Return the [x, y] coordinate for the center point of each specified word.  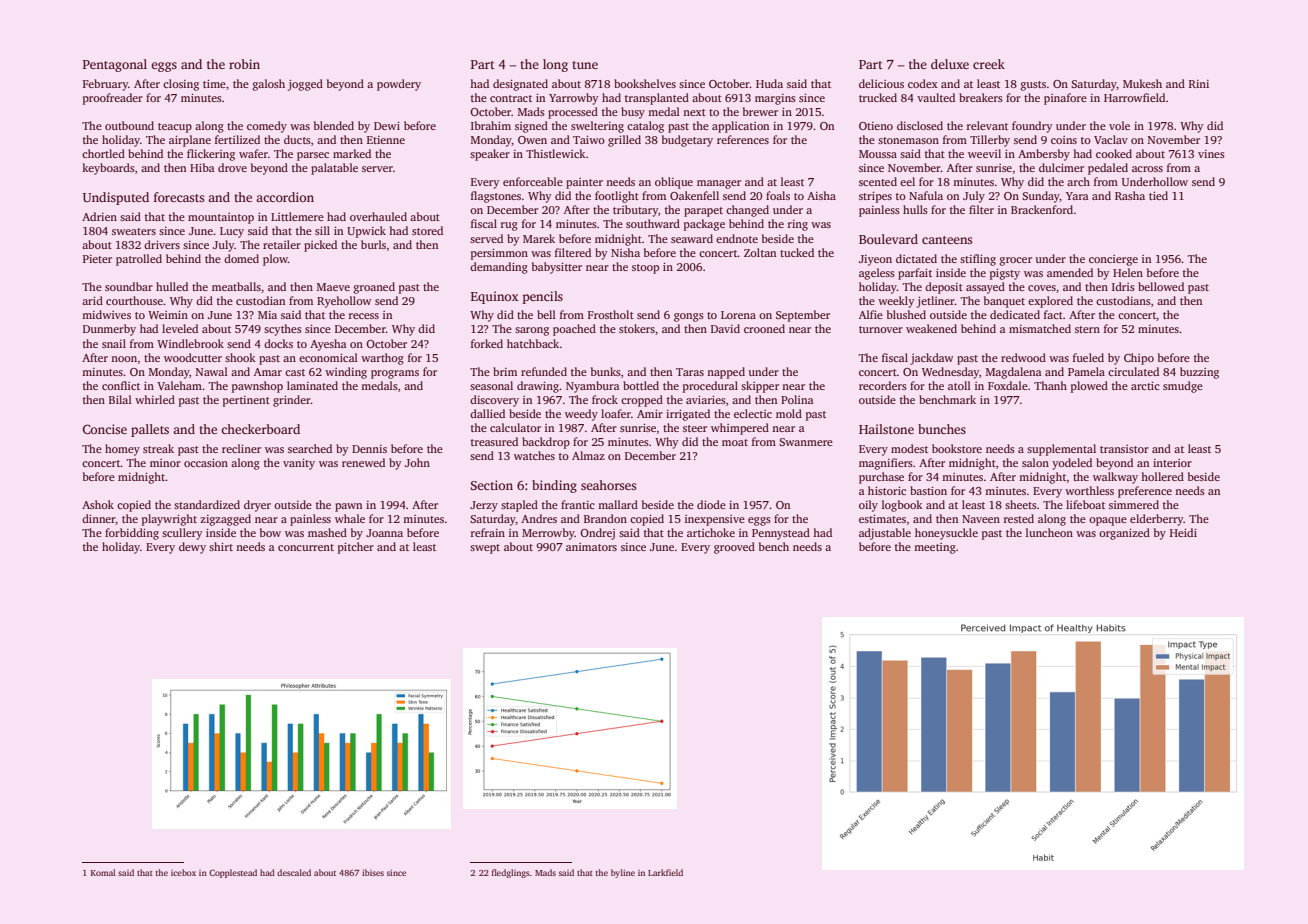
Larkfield [665, 872]
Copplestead [233, 873]
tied [1158, 195]
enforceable [533, 181]
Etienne [386, 140]
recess [364, 316]
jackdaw [931, 359]
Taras [690, 372]
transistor [1124, 449]
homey [122, 450]
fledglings [511, 873]
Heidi [1183, 532]
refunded [544, 371]
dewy [192, 548]
